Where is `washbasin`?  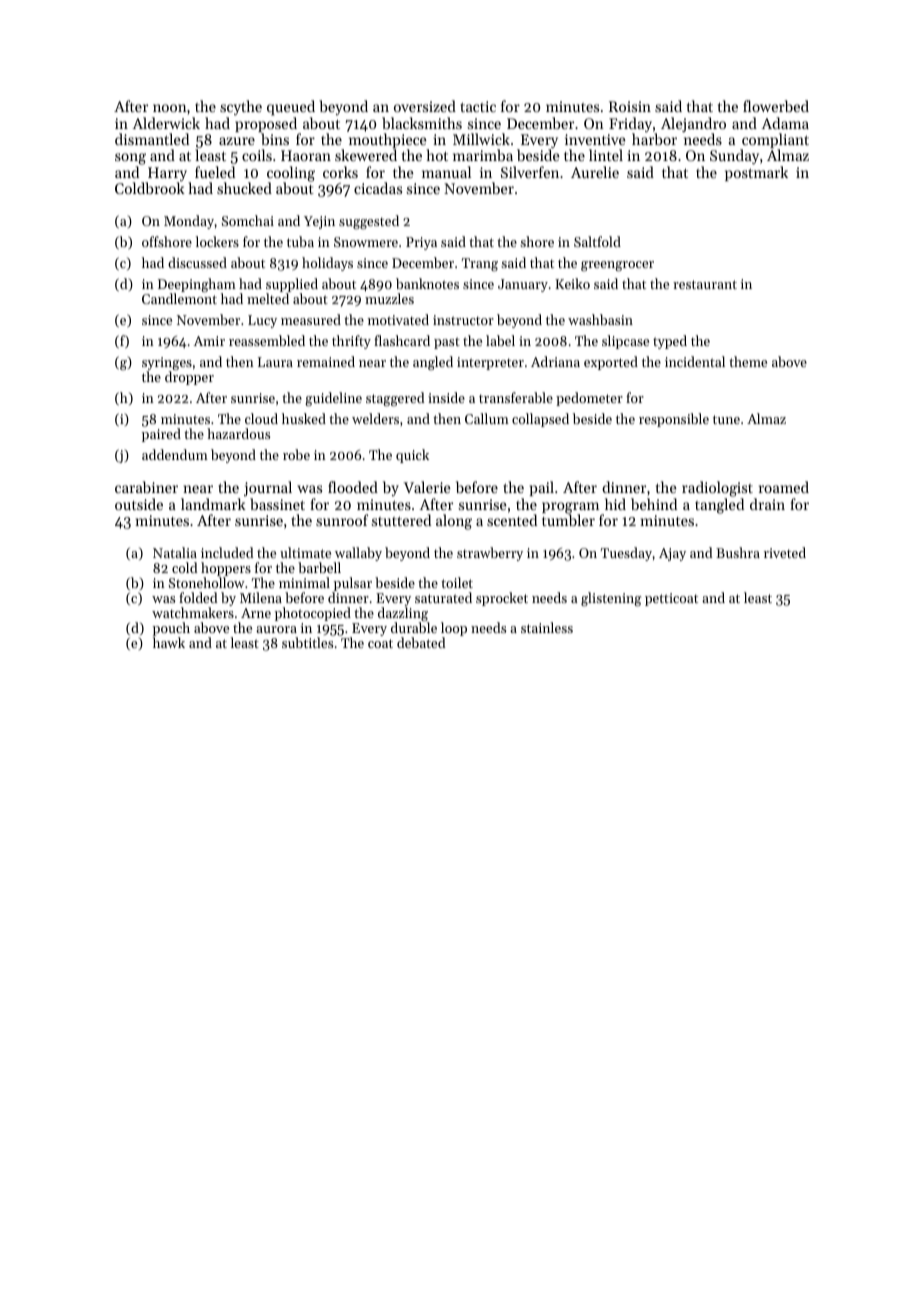
washbasin is located at coordinates (600, 319).
